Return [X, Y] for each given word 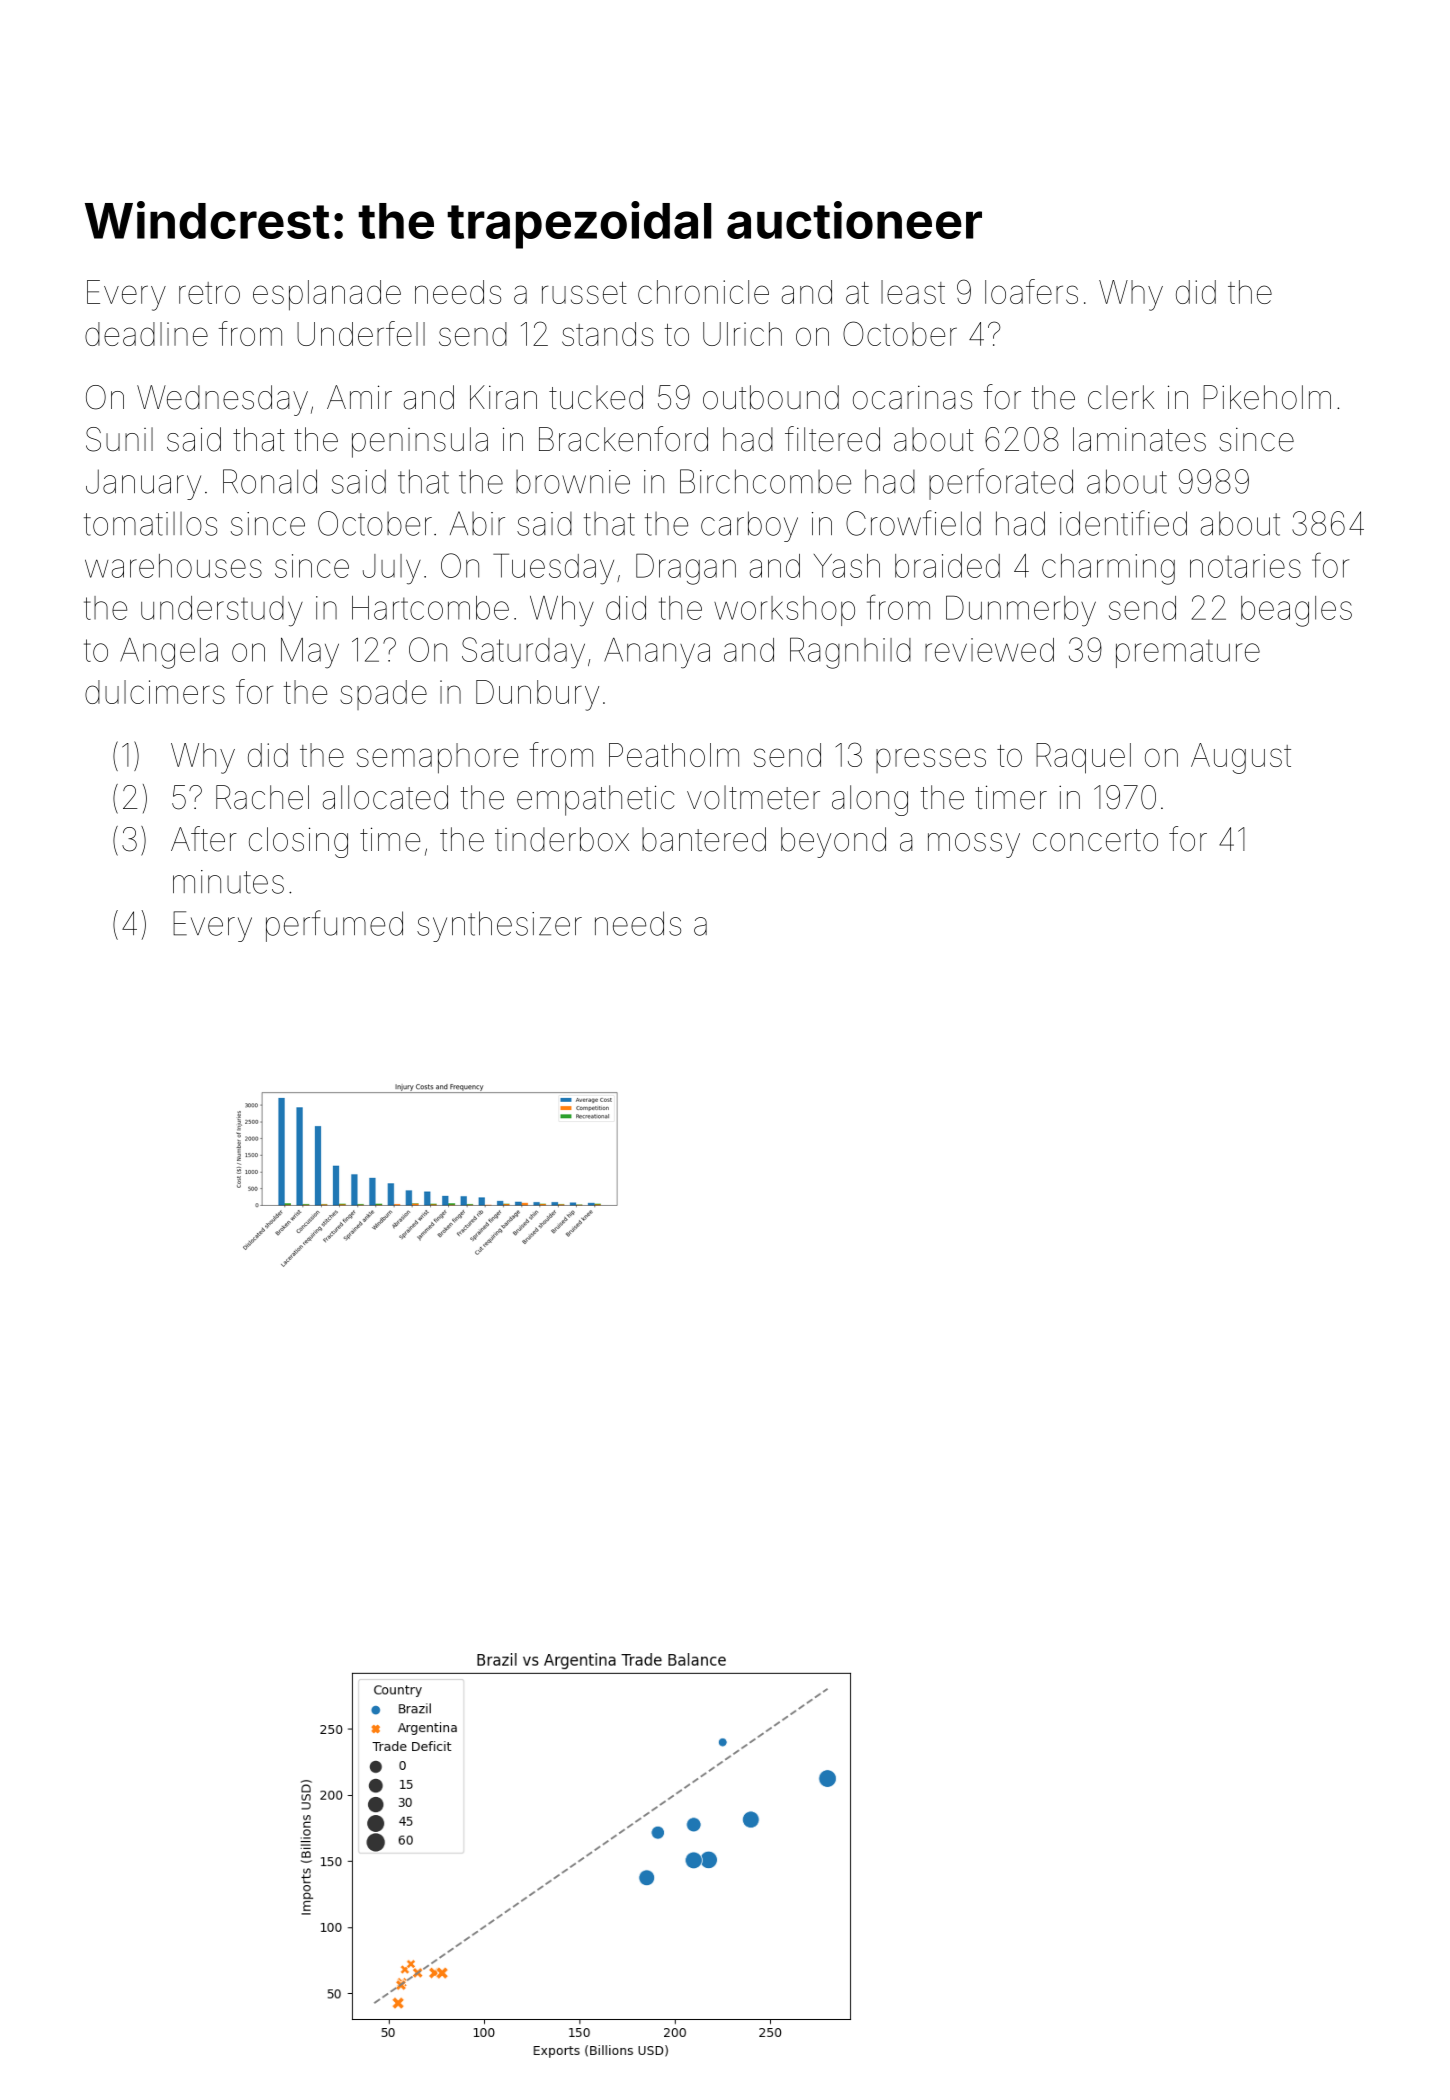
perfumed [334, 926]
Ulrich [742, 334]
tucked [596, 397]
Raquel [1083, 758]
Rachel [262, 797]
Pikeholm [1267, 397]
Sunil [119, 439]
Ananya [657, 653]
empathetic [596, 800]
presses [931, 760]
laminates [1139, 439]
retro [209, 293]
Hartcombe [430, 608]
